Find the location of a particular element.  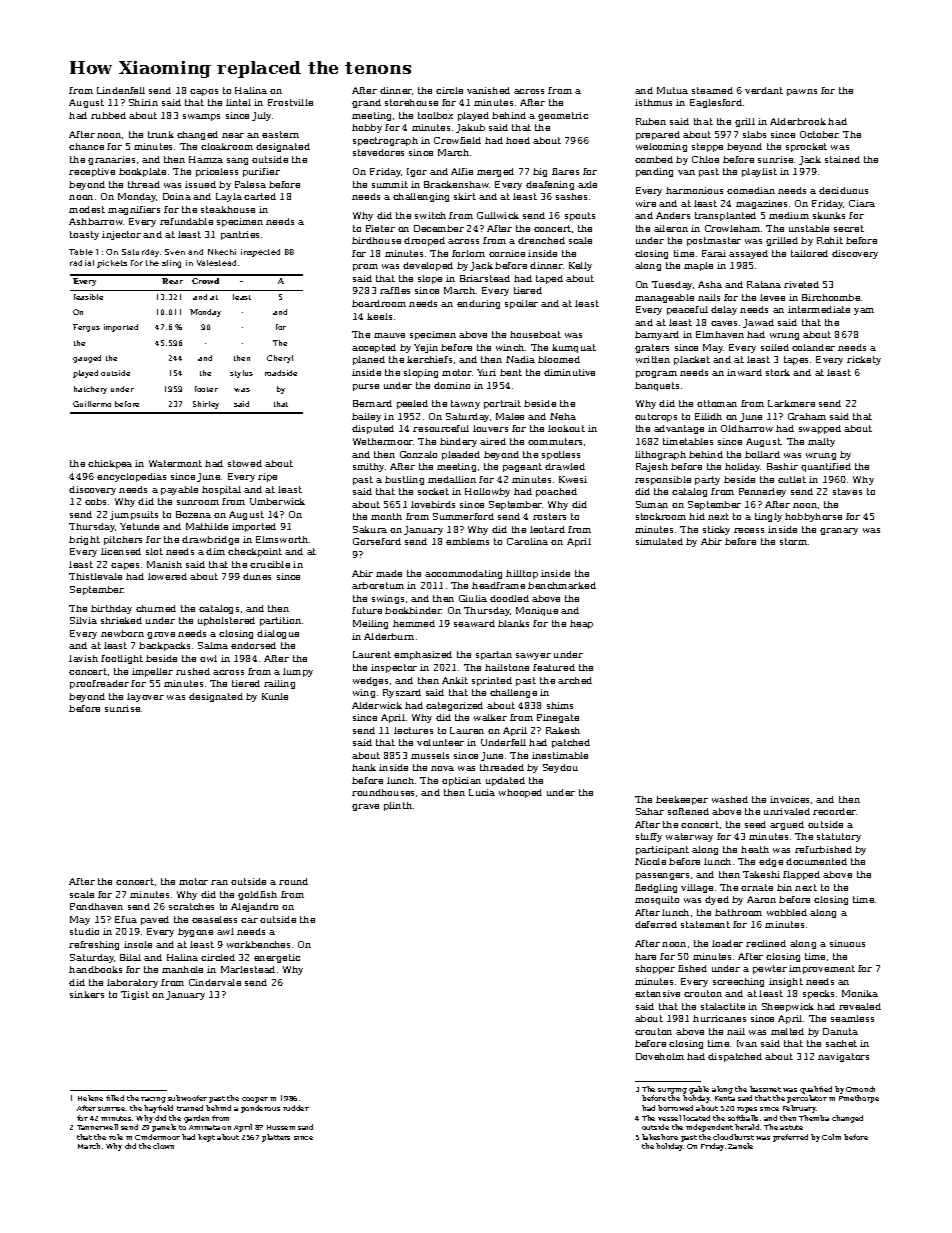

Rear is located at coordinates (172, 281).
